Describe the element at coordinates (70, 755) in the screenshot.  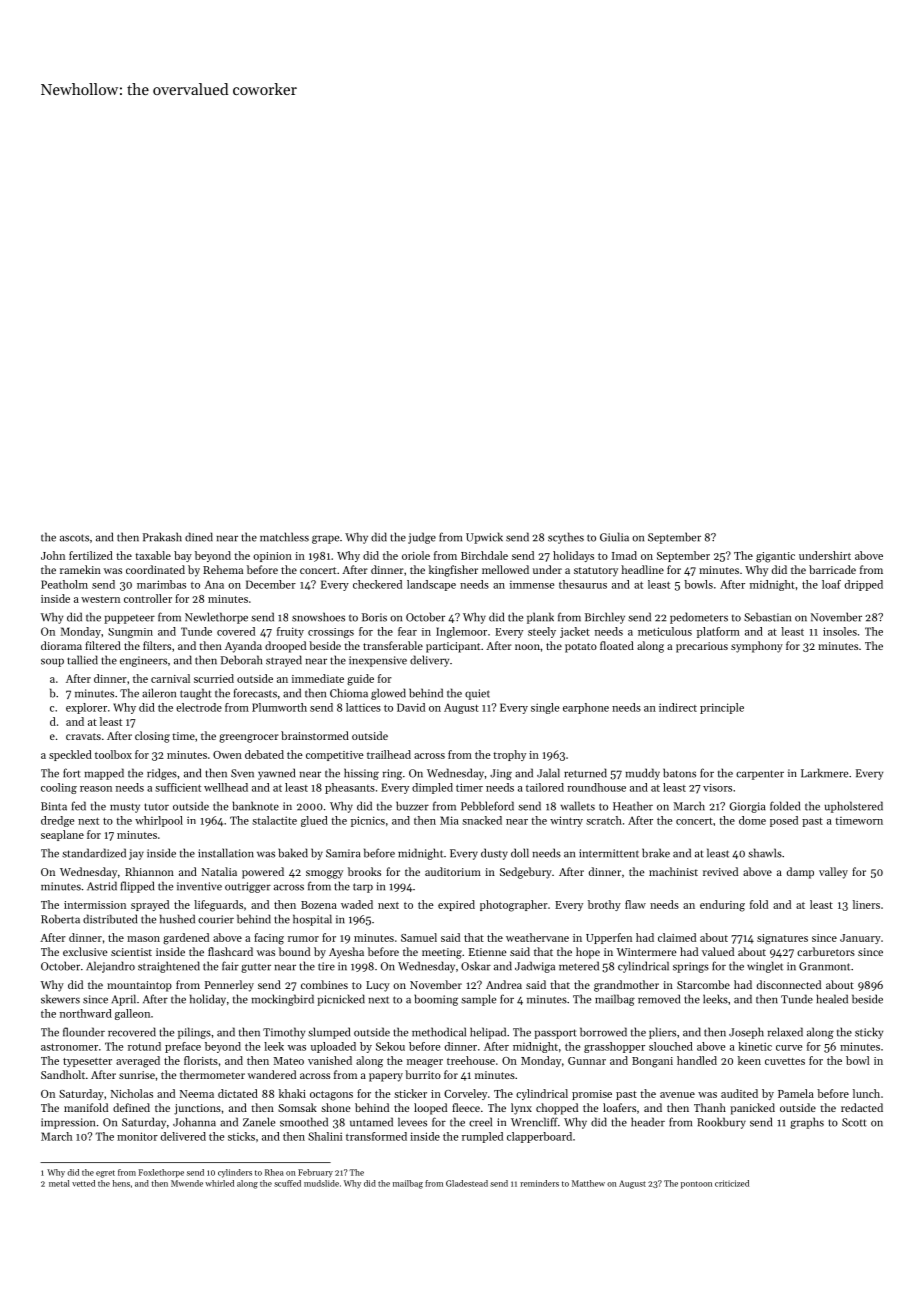
I see `speckled` at that location.
